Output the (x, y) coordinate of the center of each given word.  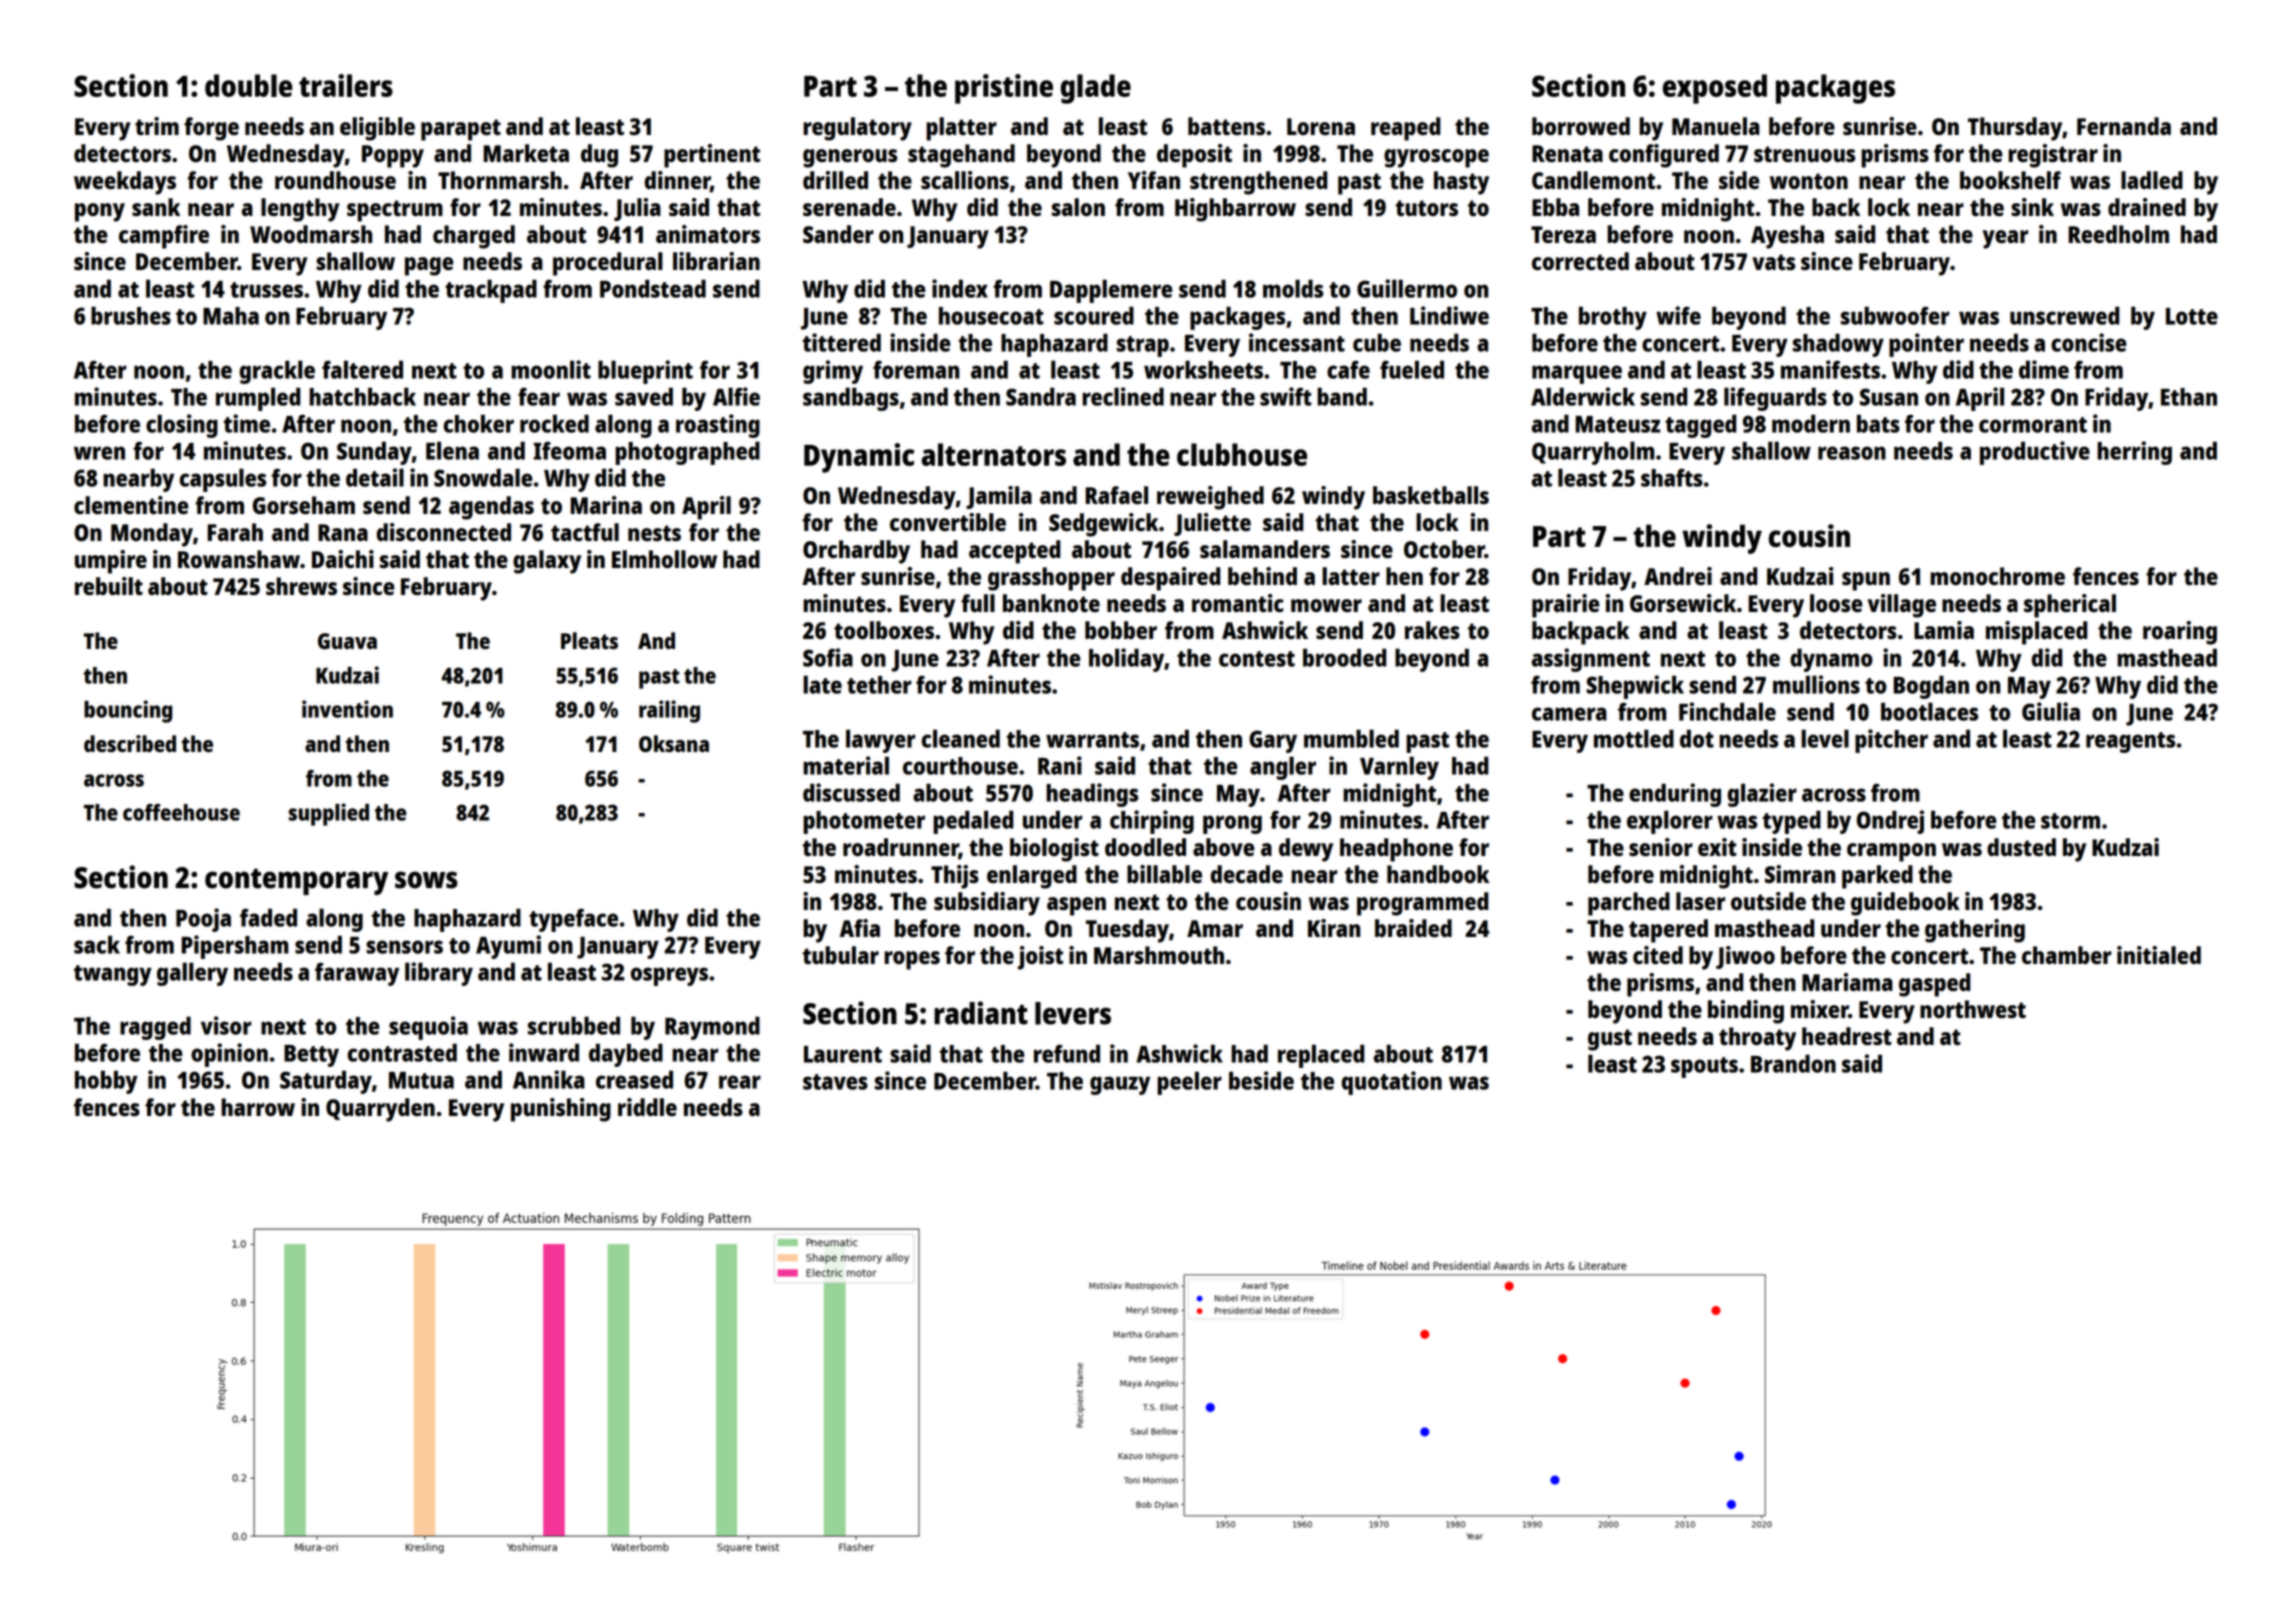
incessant (1297, 342)
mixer (1820, 1009)
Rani (1060, 765)
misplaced (2036, 633)
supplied (329, 814)
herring (2134, 453)
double (249, 85)
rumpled (258, 399)
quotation (1392, 1083)
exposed (1715, 89)
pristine (1004, 89)
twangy (113, 975)
